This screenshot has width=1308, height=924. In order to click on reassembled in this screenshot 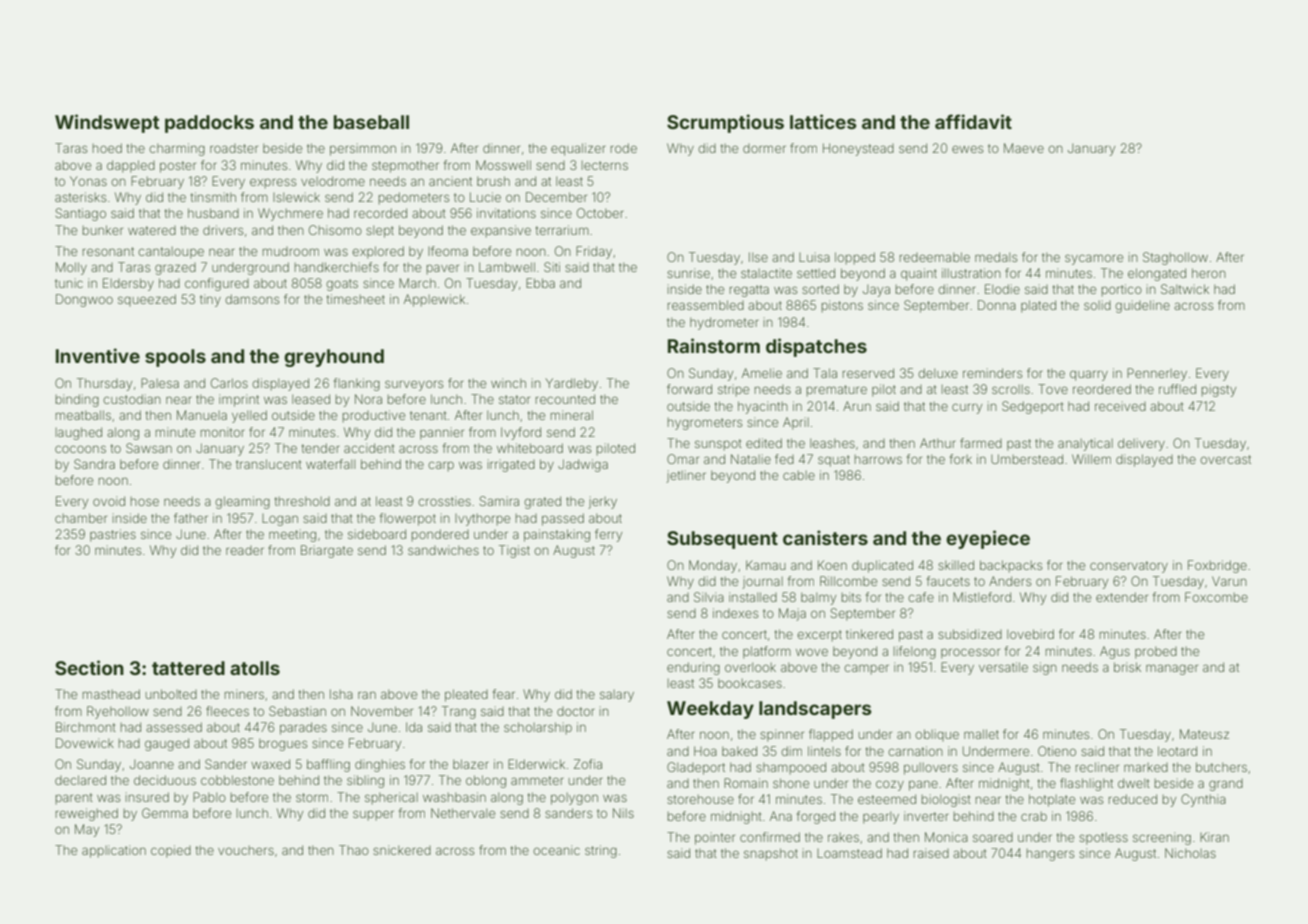, I will do `click(706, 305)`.
